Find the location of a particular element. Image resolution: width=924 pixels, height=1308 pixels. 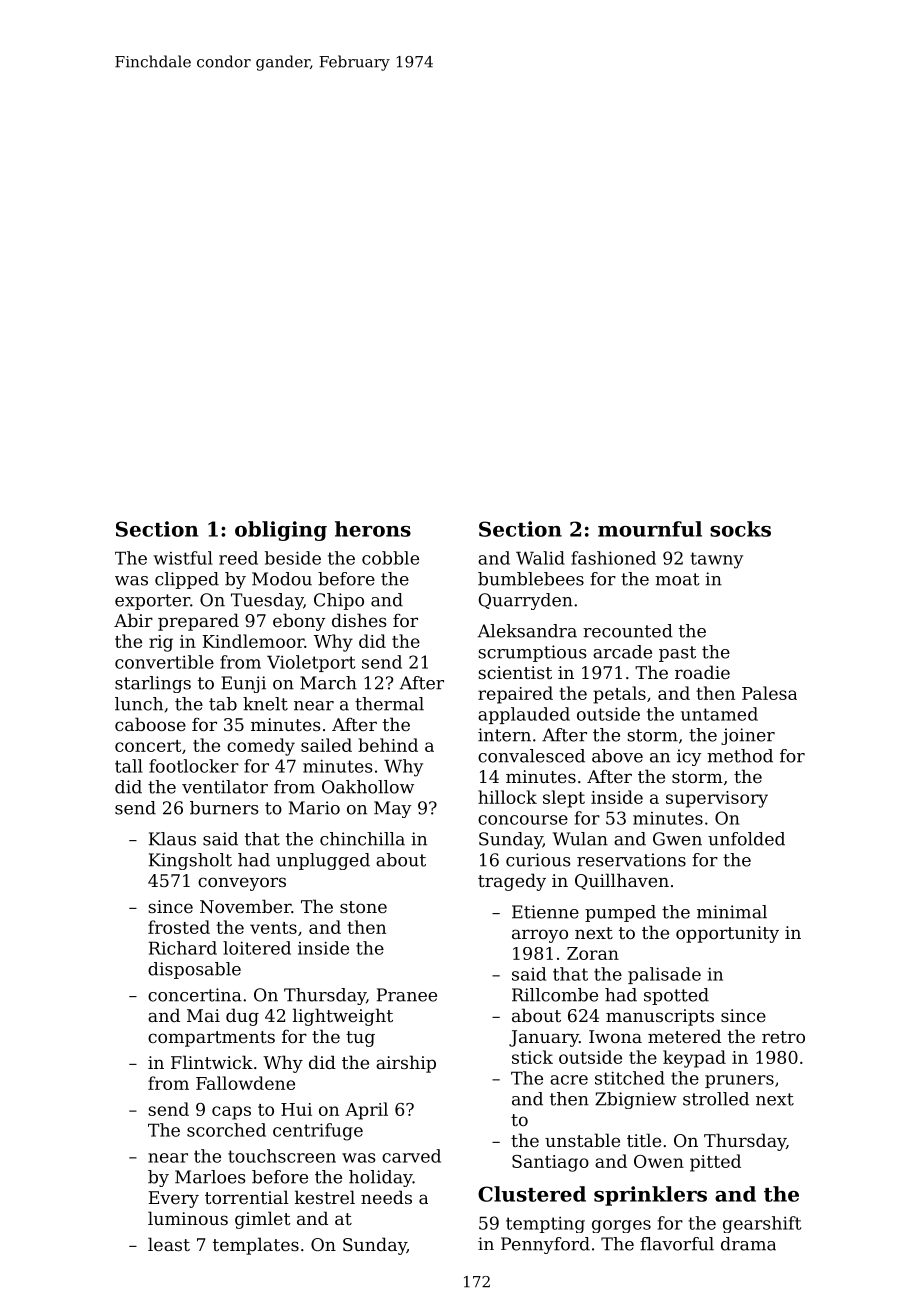

moat is located at coordinates (677, 579).
